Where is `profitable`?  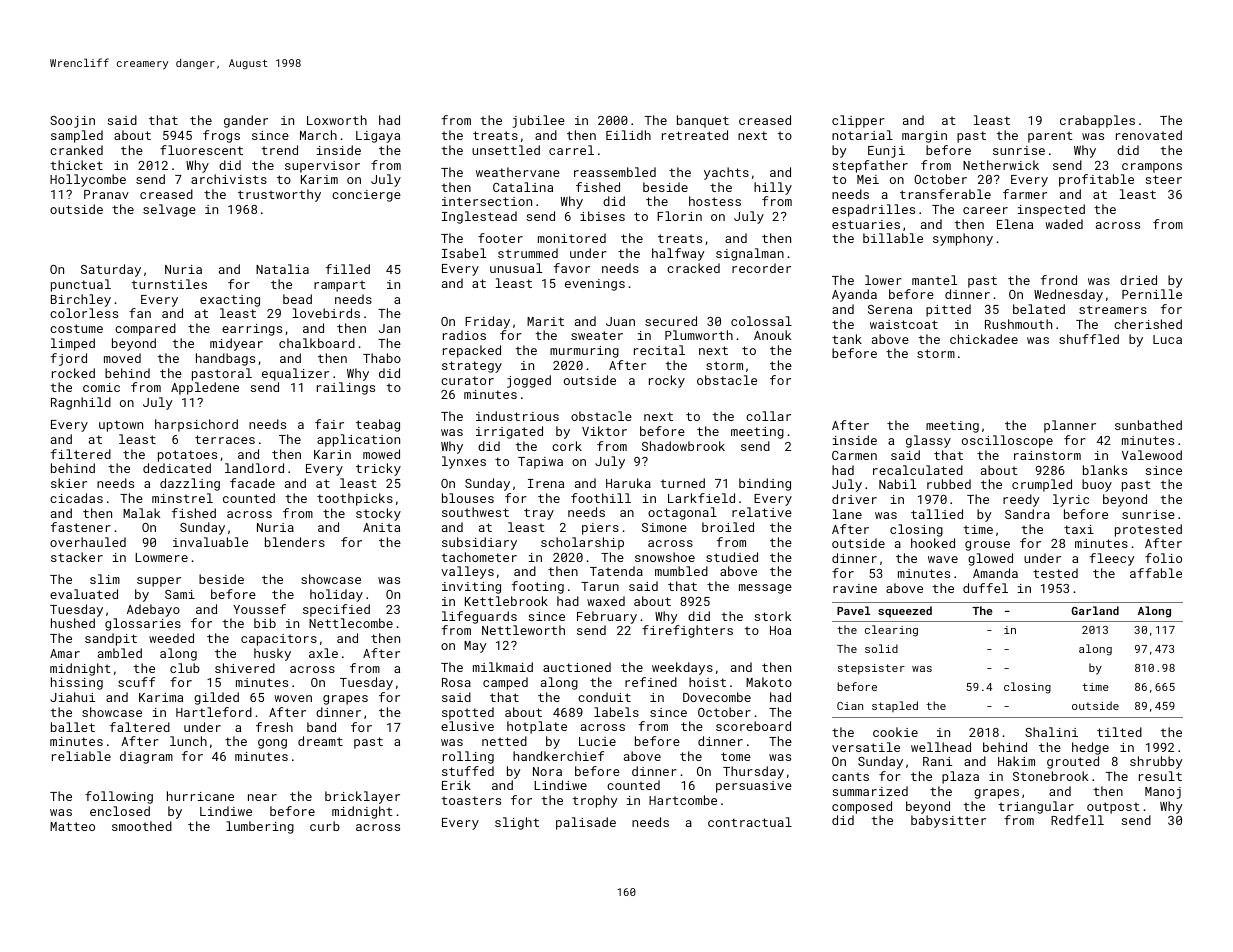 profitable is located at coordinates (1096, 180).
